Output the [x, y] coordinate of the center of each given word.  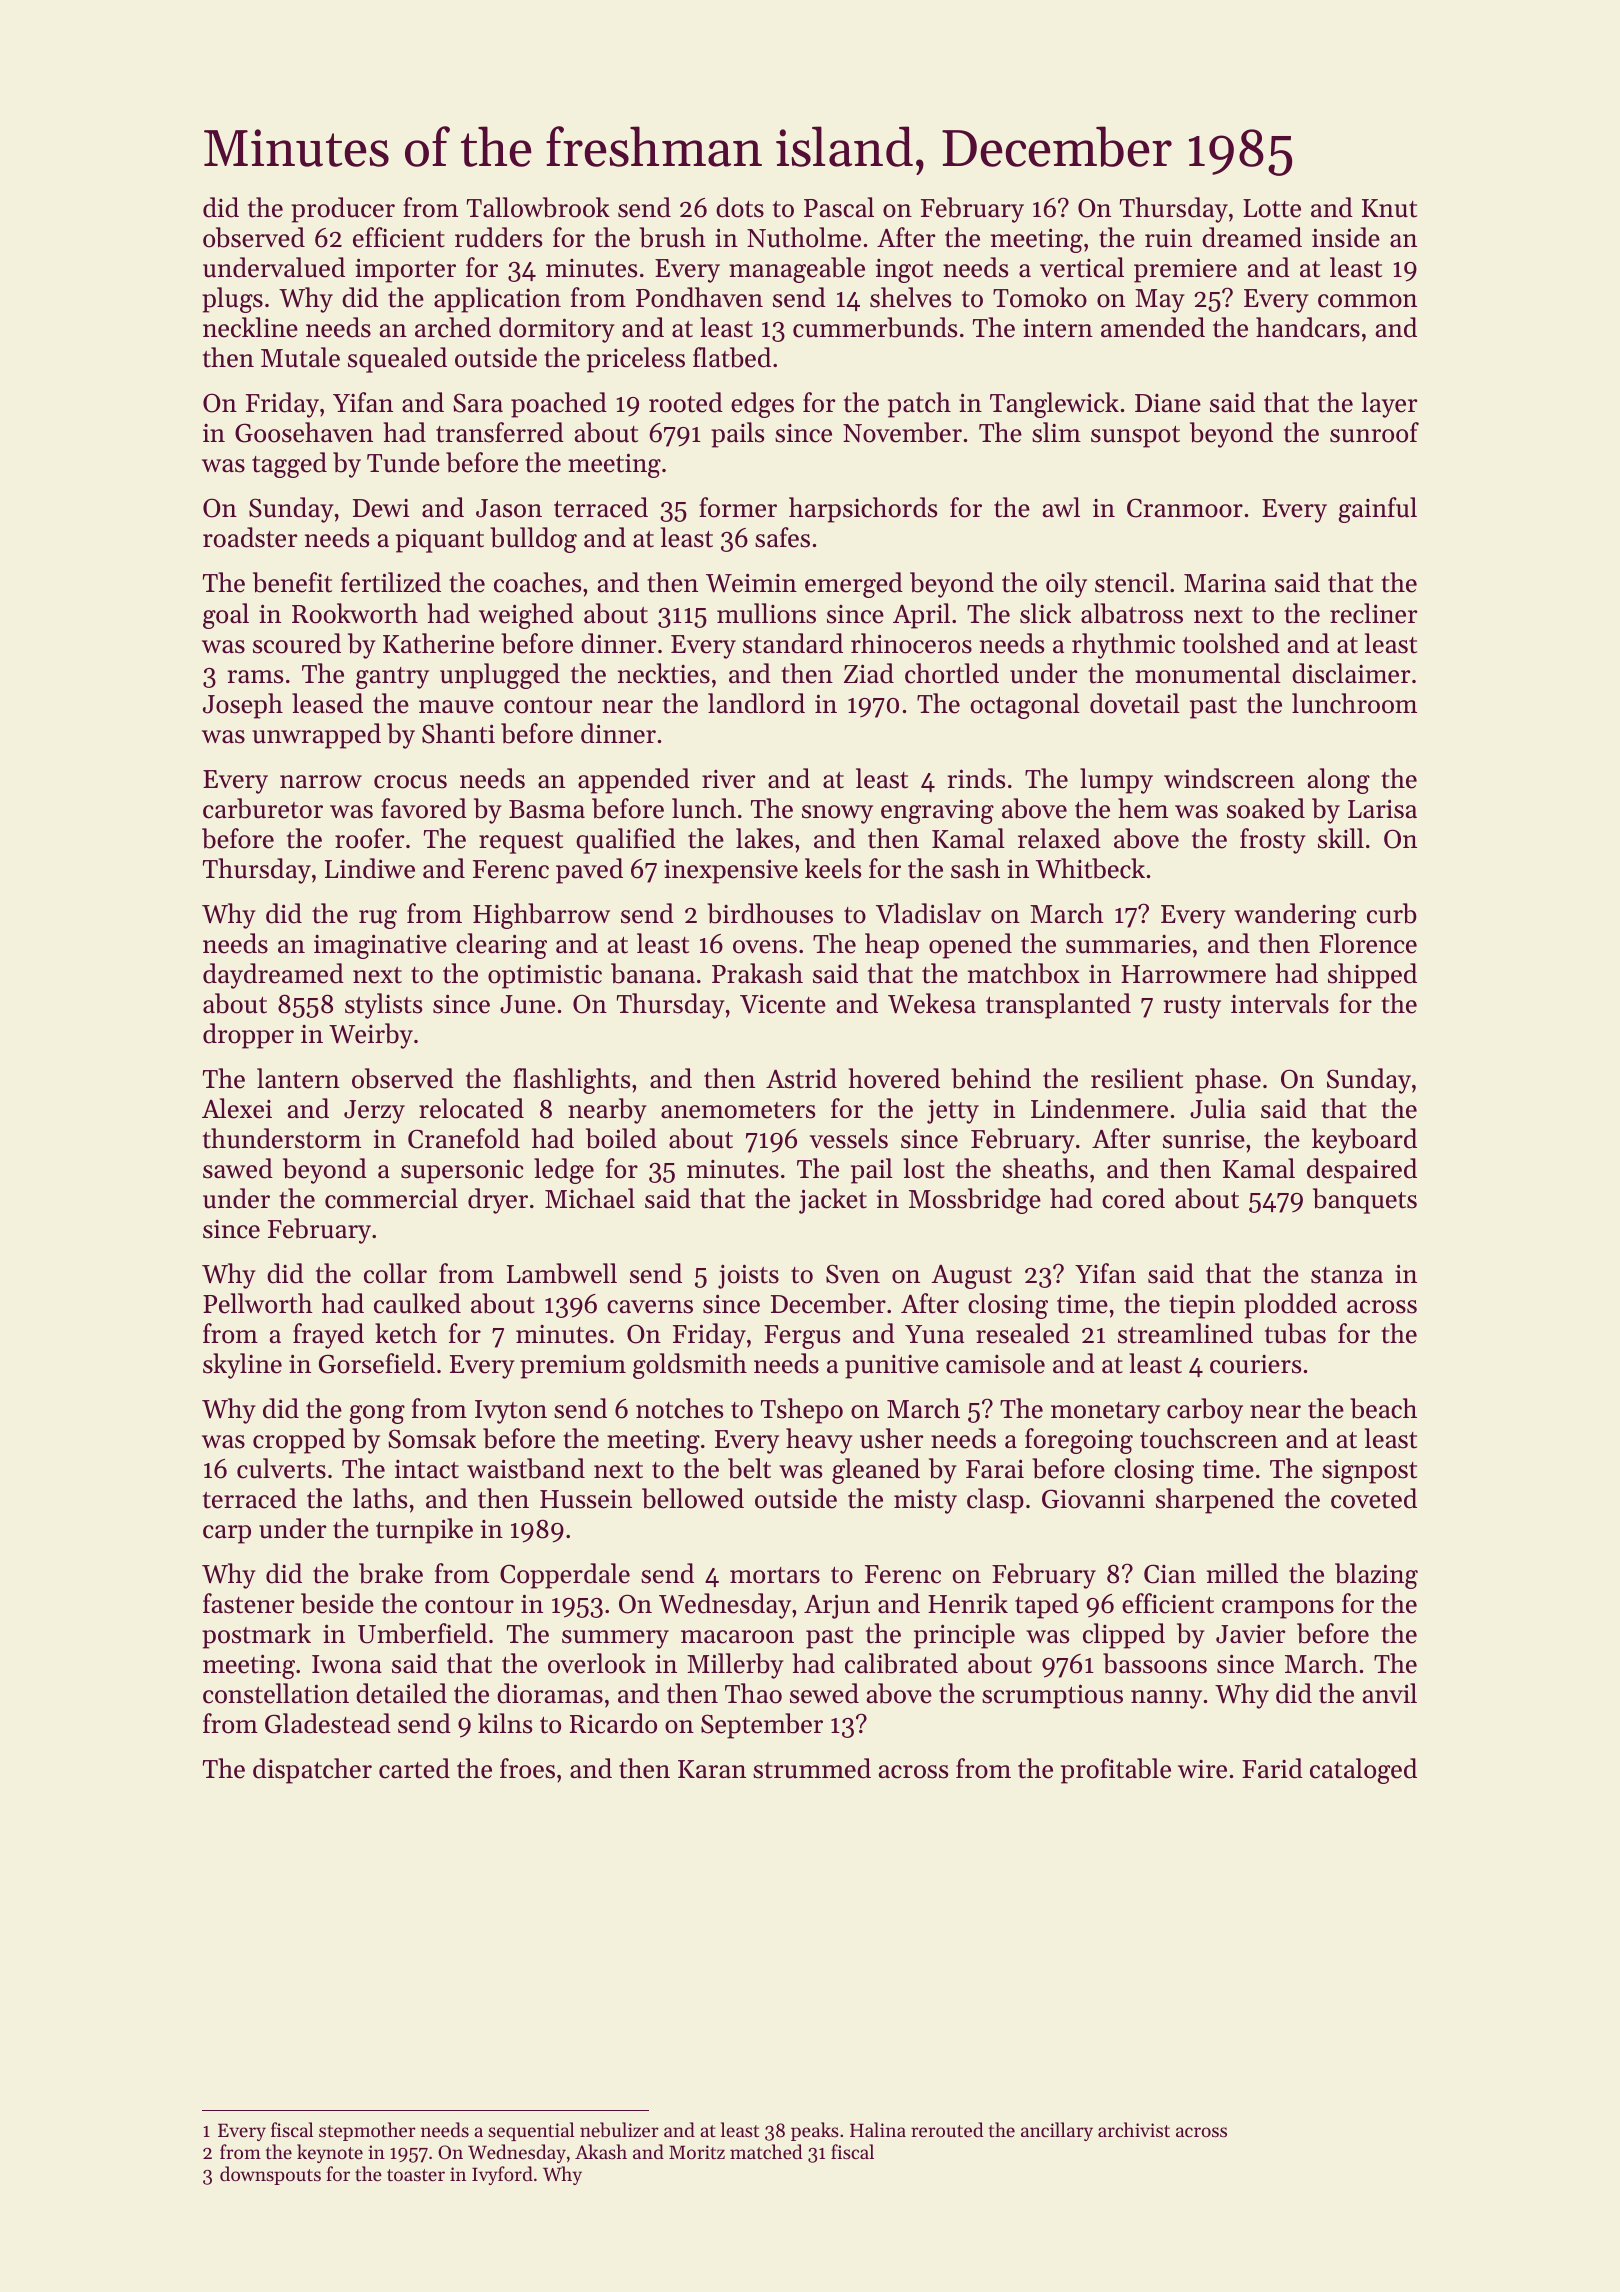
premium [573, 1367]
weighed [526, 616]
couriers [1255, 1364]
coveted [1374, 1498]
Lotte [1272, 208]
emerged [854, 585]
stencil [1131, 582]
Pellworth [258, 1303]
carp [227, 1534]
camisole [995, 1363]
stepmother [367, 2131]
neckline [250, 327]
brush [672, 237]
